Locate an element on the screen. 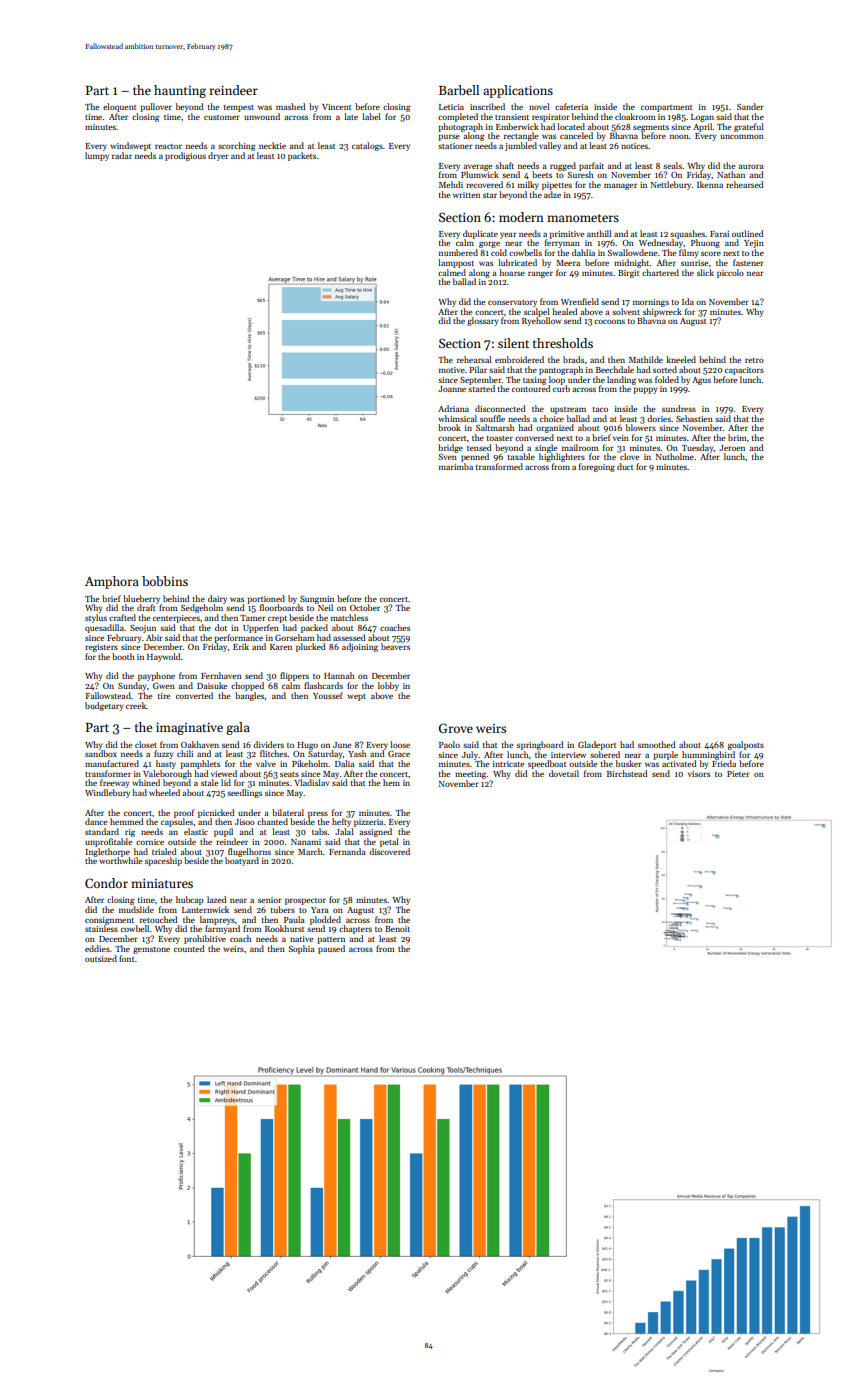 This screenshot has height=1400, width=849. beavers is located at coordinates (395, 646).
